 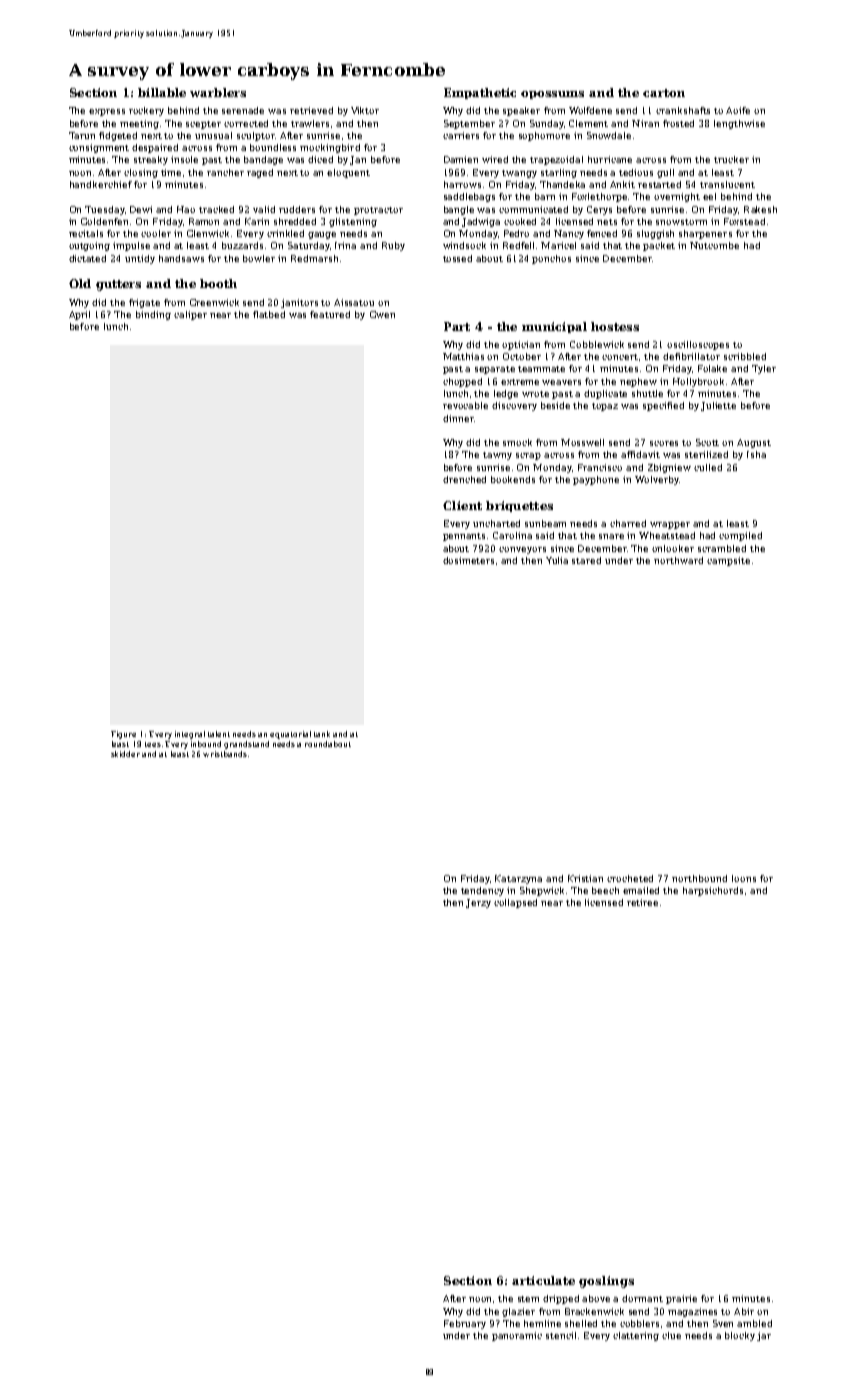 What do you see at coordinates (382, 314) in the screenshot?
I see `Gwen` at bounding box center [382, 314].
